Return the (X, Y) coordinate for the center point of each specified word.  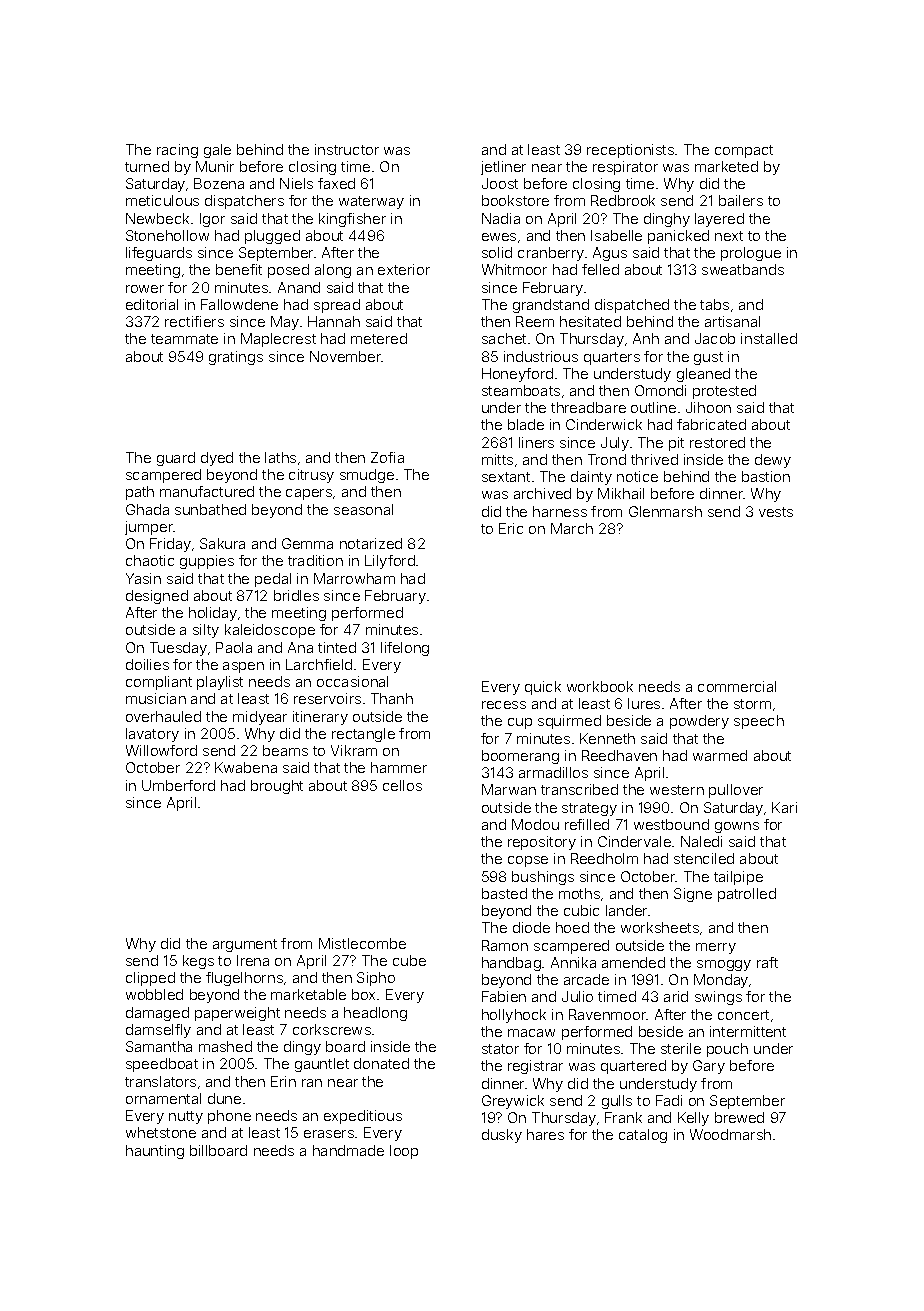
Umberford (178, 785)
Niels (296, 183)
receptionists (630, 151)
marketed (726, 166)
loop (404, 1152)
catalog (643, 1136)
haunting (155, 1152)
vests (776, 512)
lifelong (405, 649)
